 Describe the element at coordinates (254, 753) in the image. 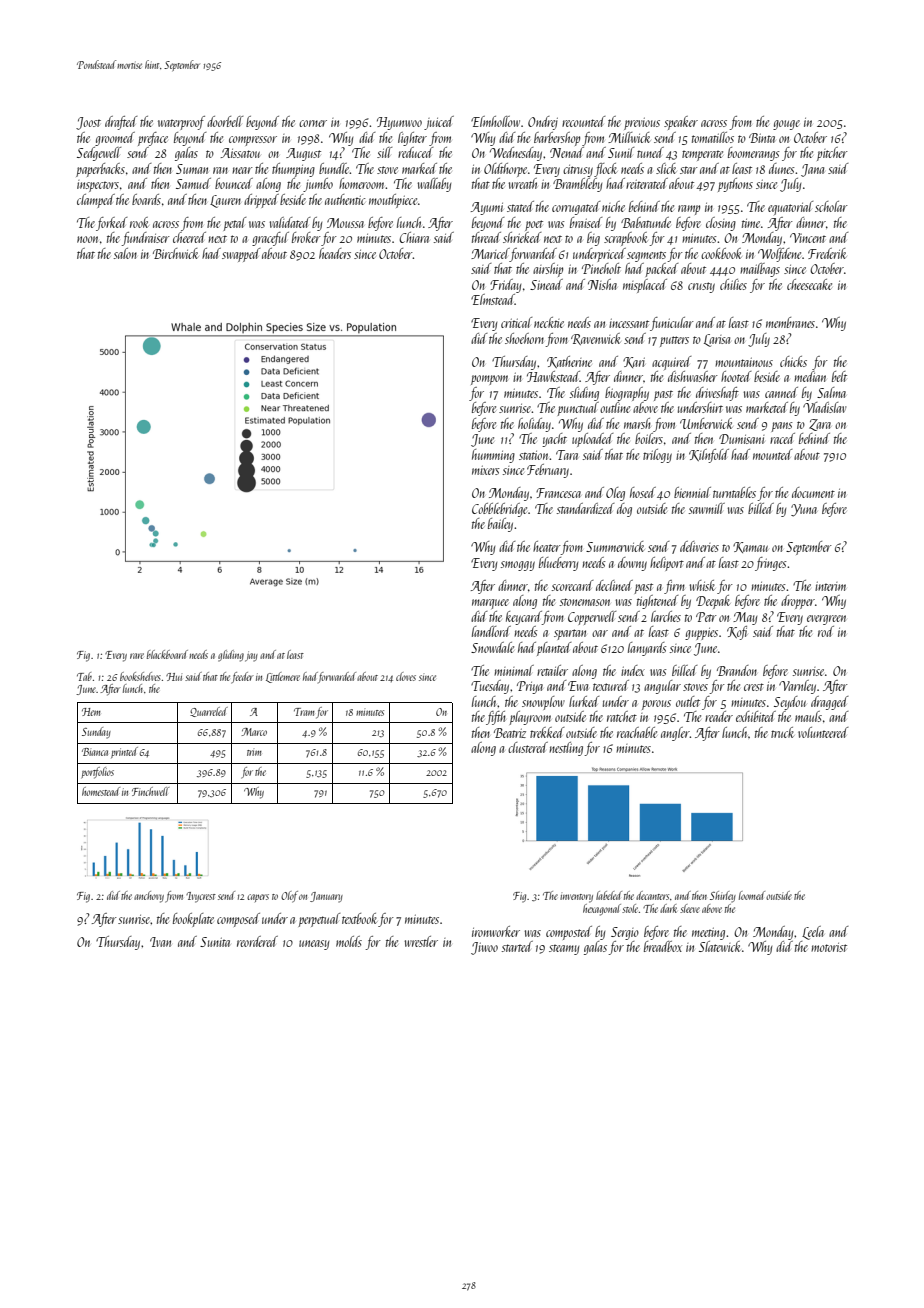

I see `trim` at that location.
